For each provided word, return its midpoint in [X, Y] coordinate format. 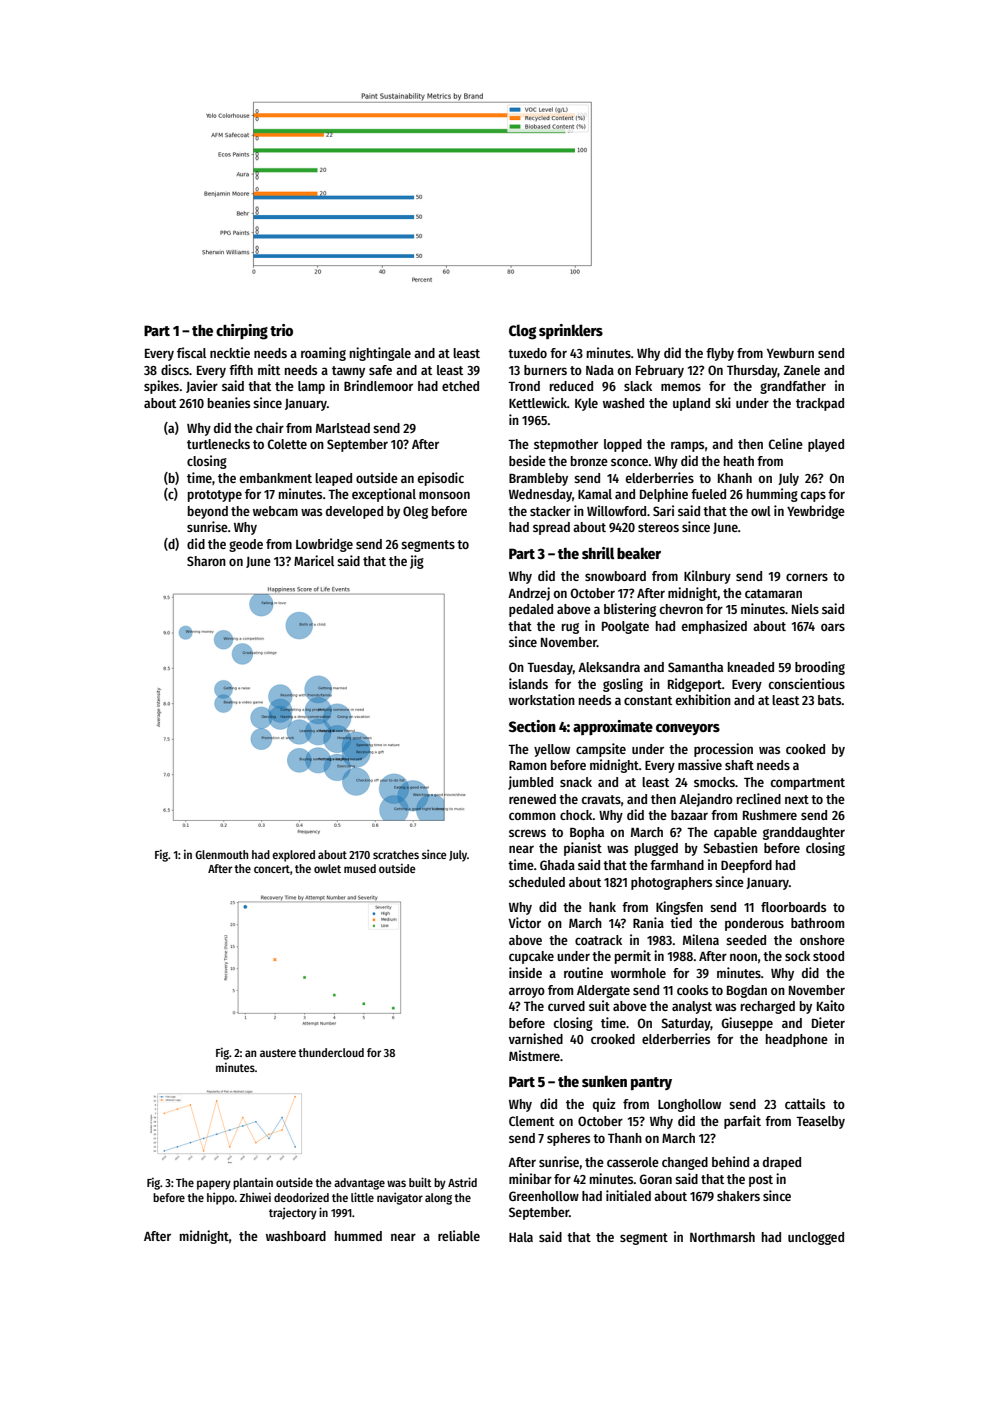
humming [772, 495]
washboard [296, 1236]
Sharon [206, 561]
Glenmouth [221, 854]
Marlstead [343, 428]
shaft [739, 765]
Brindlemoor [378, 385]
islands [528, 683]
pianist [583, 849]
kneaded [751, 667]
